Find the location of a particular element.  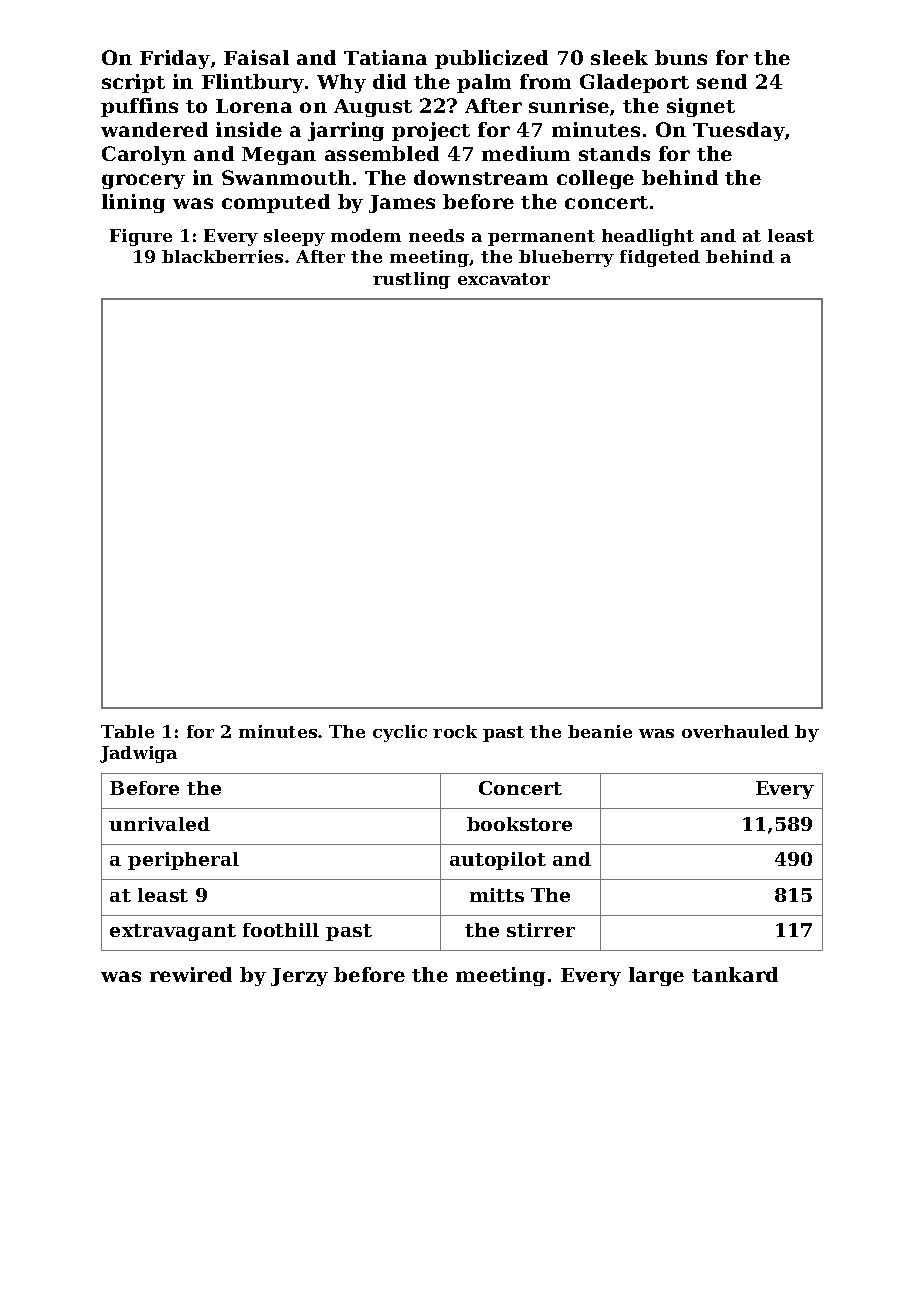

Jadwiga is located at coordinates (138, 754).
